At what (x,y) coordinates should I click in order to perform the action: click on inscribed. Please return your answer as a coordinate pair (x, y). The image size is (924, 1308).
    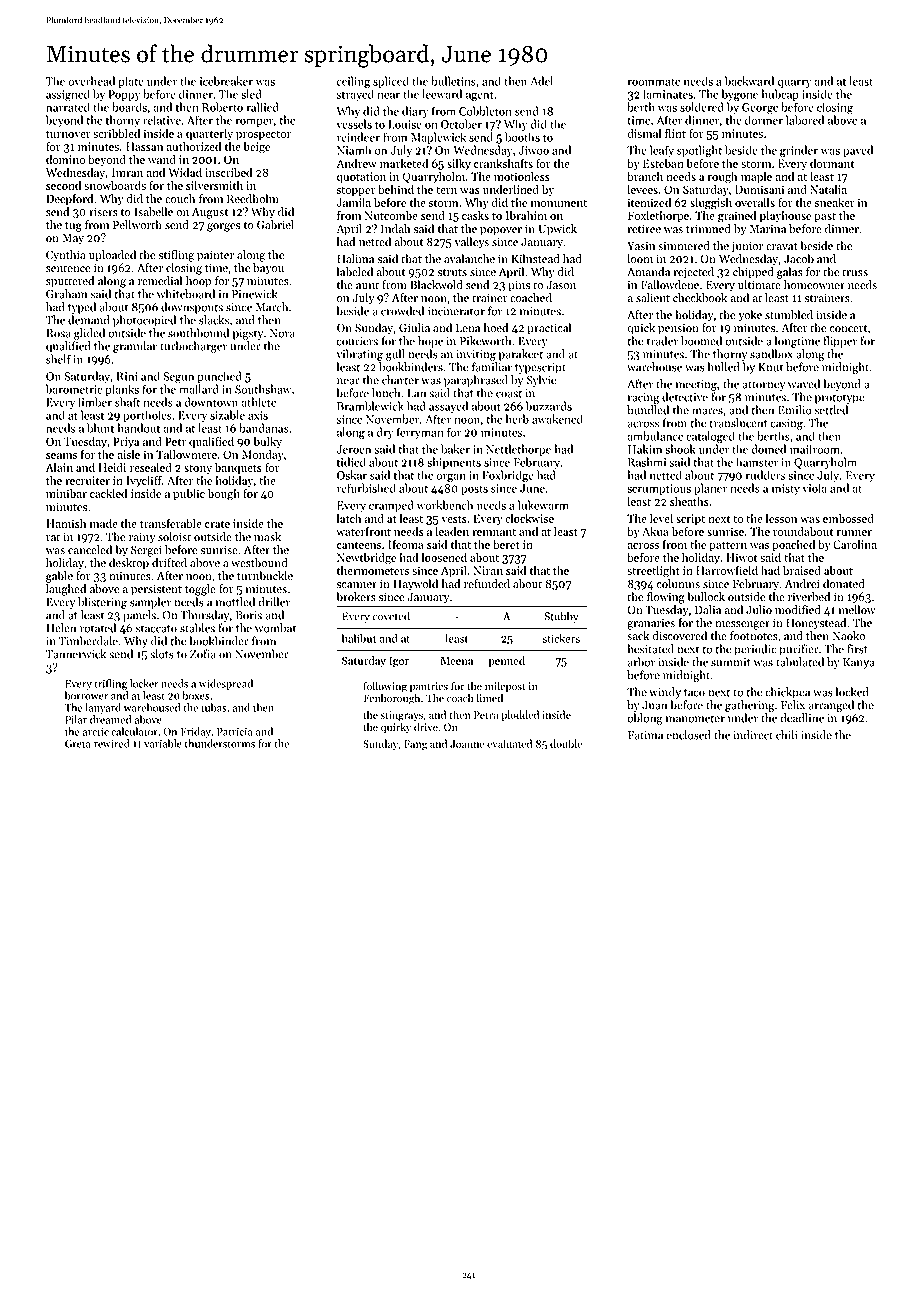
    Looking at the image, I should click on (228, 172).
